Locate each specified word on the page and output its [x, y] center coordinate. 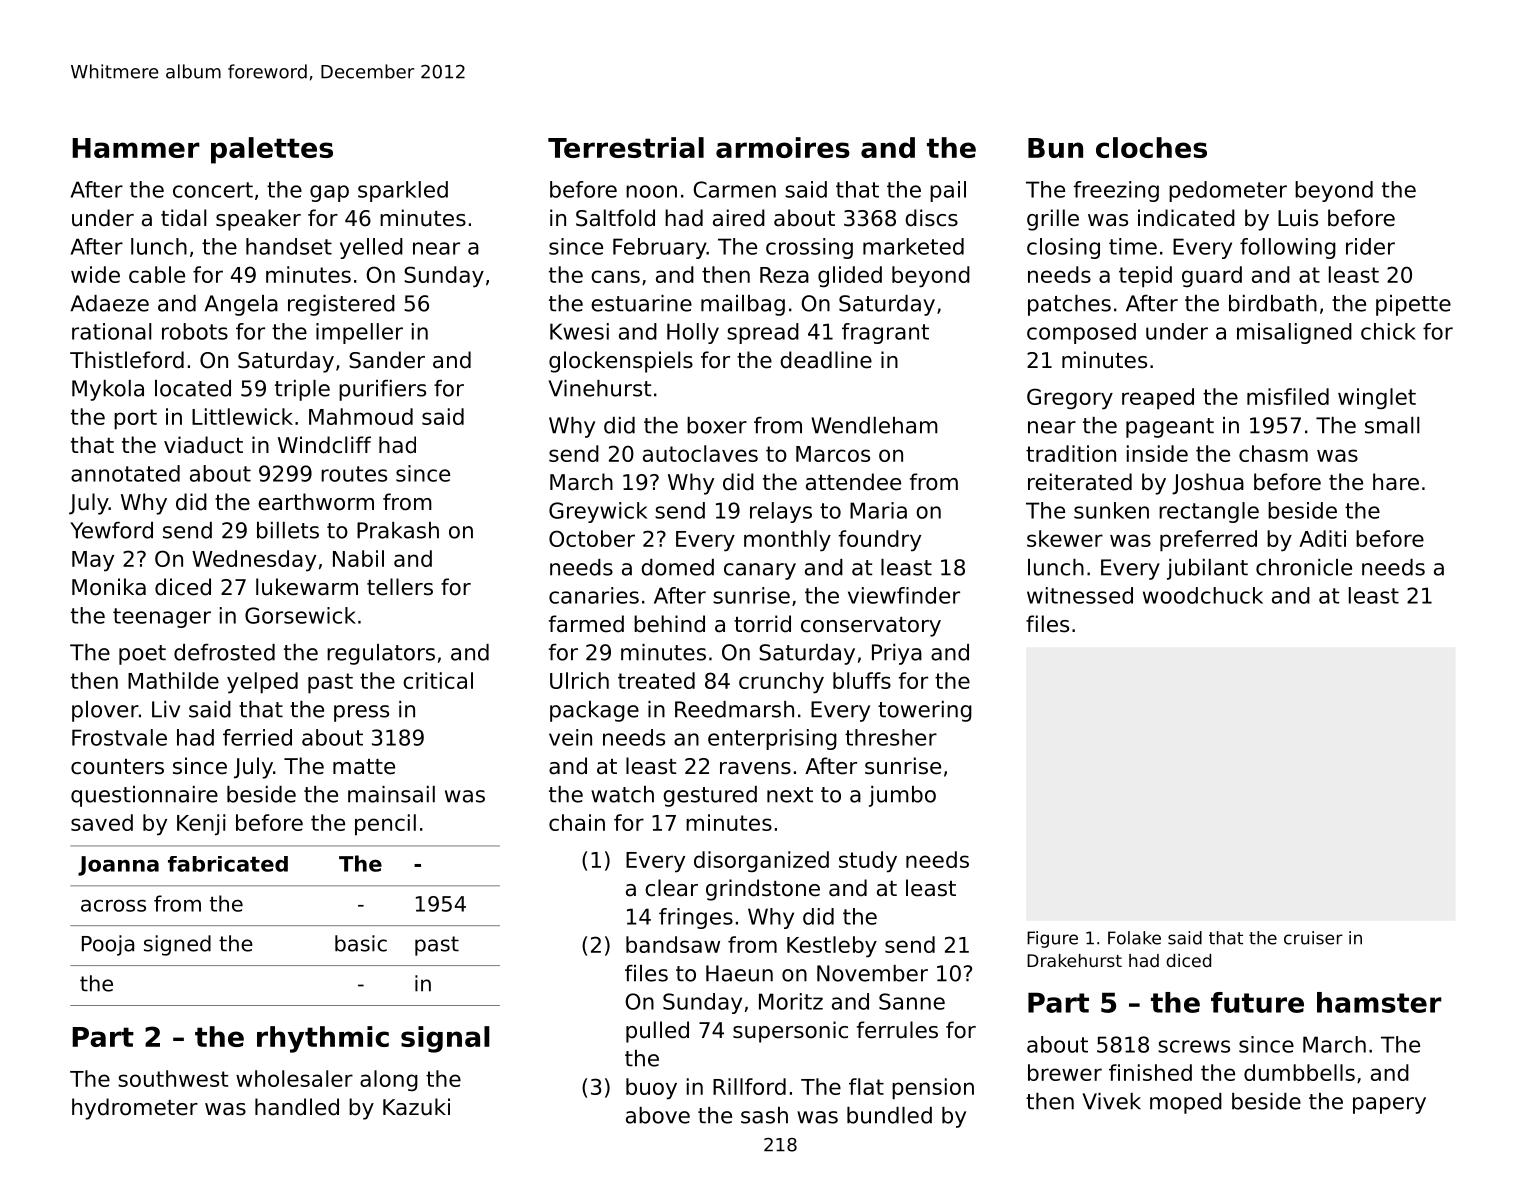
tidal [183, 218]
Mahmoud [361, 416]
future [1257, 1002]
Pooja [108, 945]
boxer [717, 425]
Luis [1298, 218]
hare [1396, 482]
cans [615, 276]
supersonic [790, 1032]
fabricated [228, 864]
